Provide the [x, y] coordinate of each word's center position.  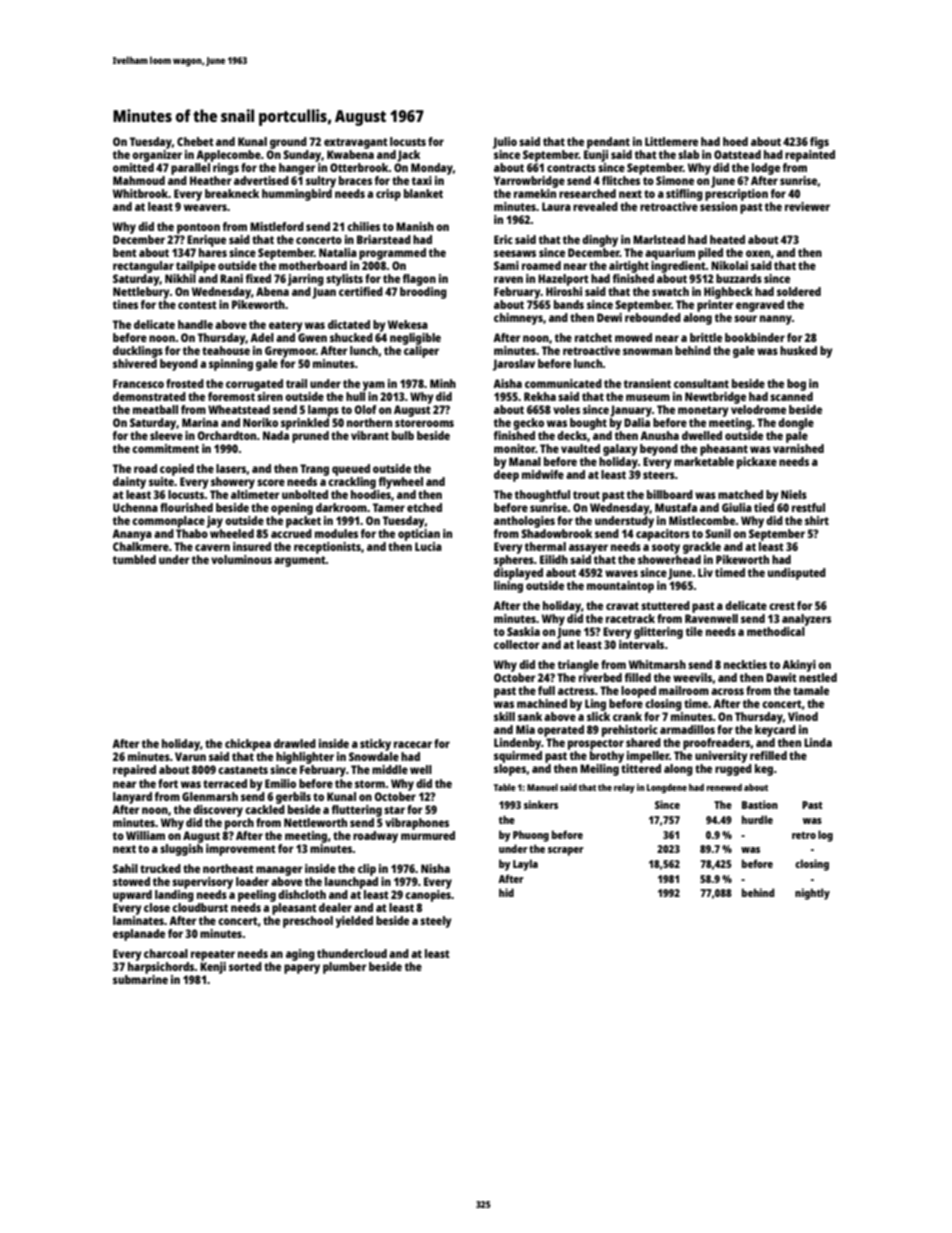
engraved [760, 306]
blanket [423, 193]
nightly [812, 894]
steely [436, 922]
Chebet [195, 141]
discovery [218, 811]
